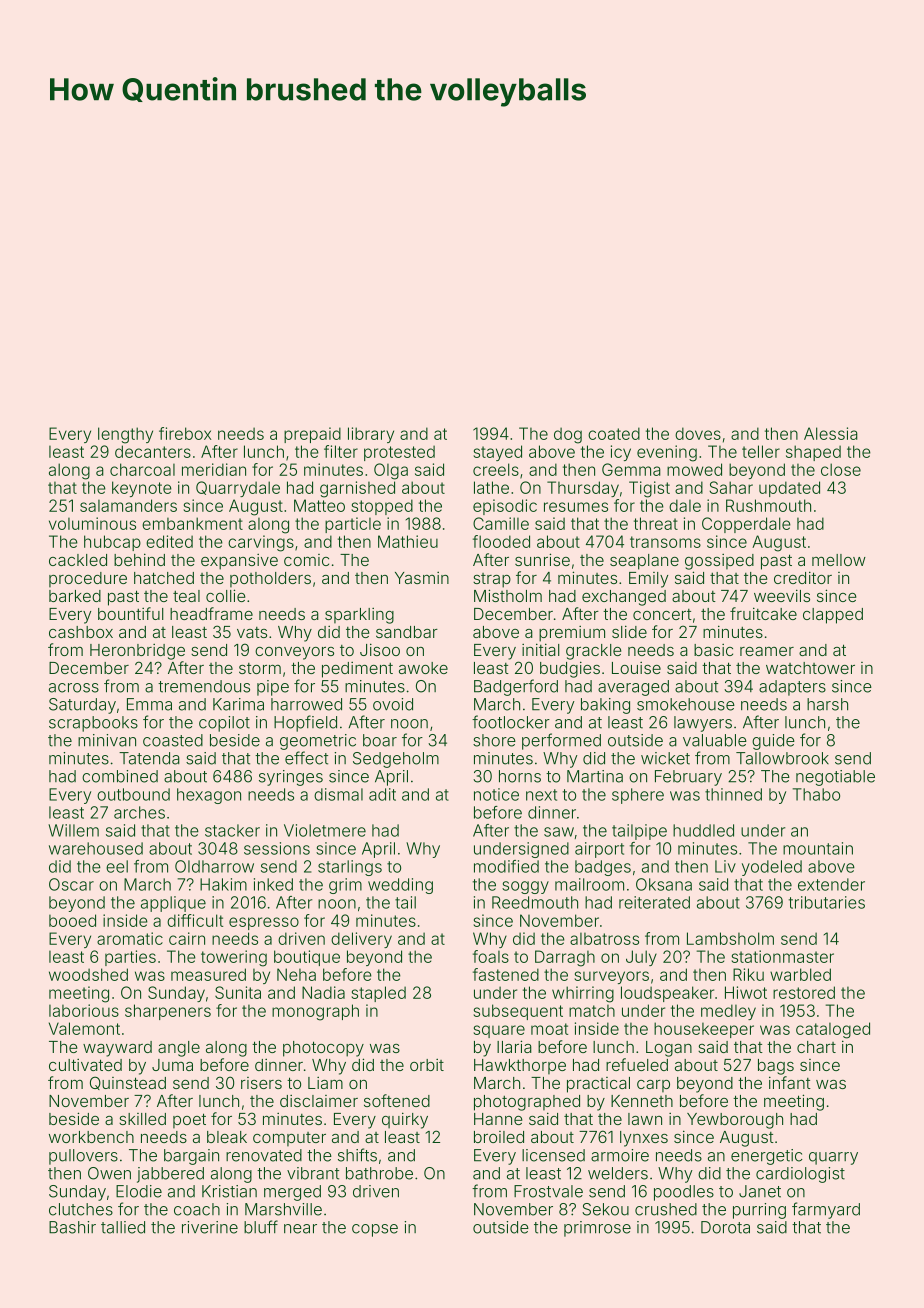 This document has height=1308, width=924. What do you see at coordinates (323, 1049) in the document?
I see `photocopy` at bounding box center [323, 1049].
